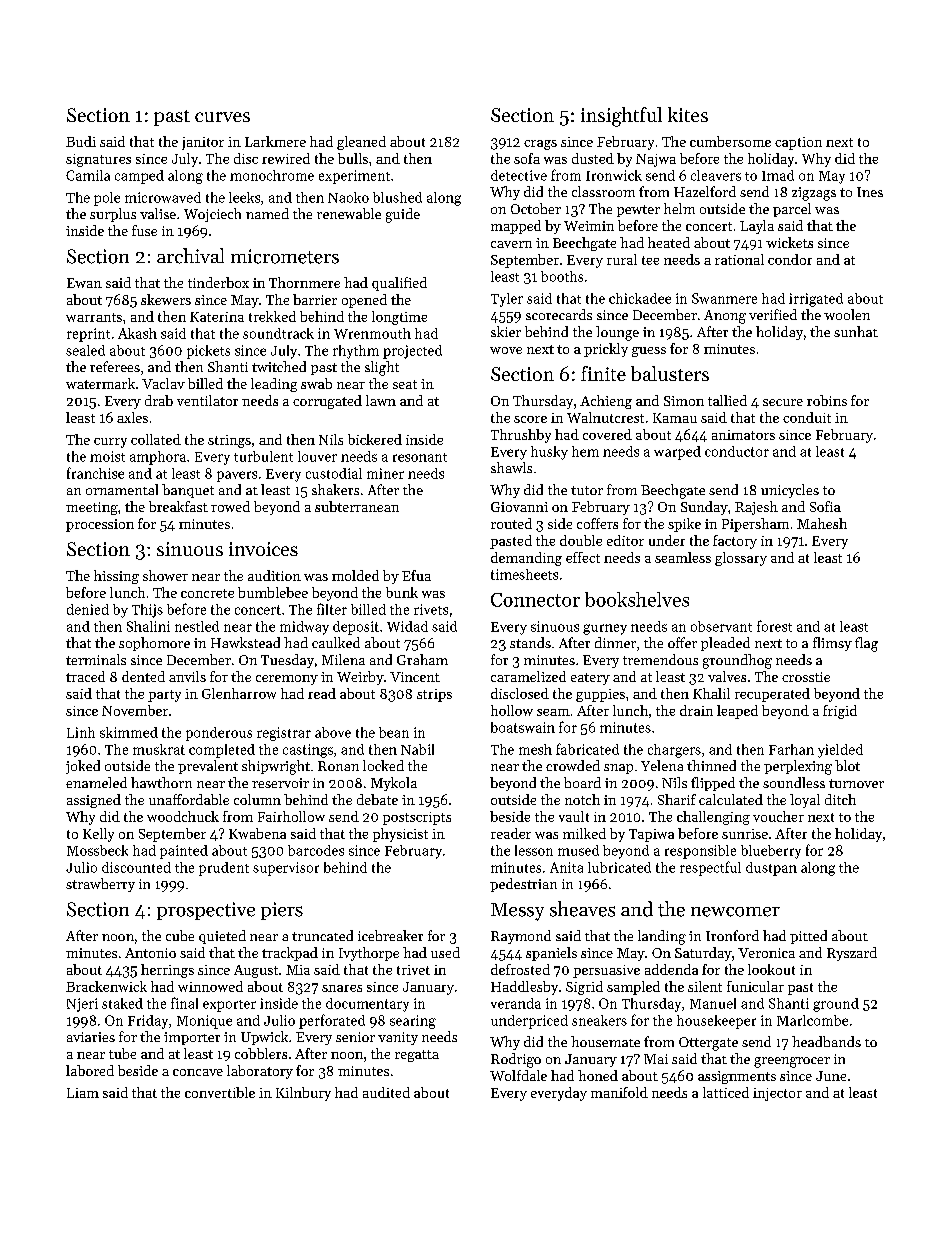 The width and height of the page is (952, 1233). Describe the element at coordinates (619, 867) in the page. I see `lubricated` at that location.
